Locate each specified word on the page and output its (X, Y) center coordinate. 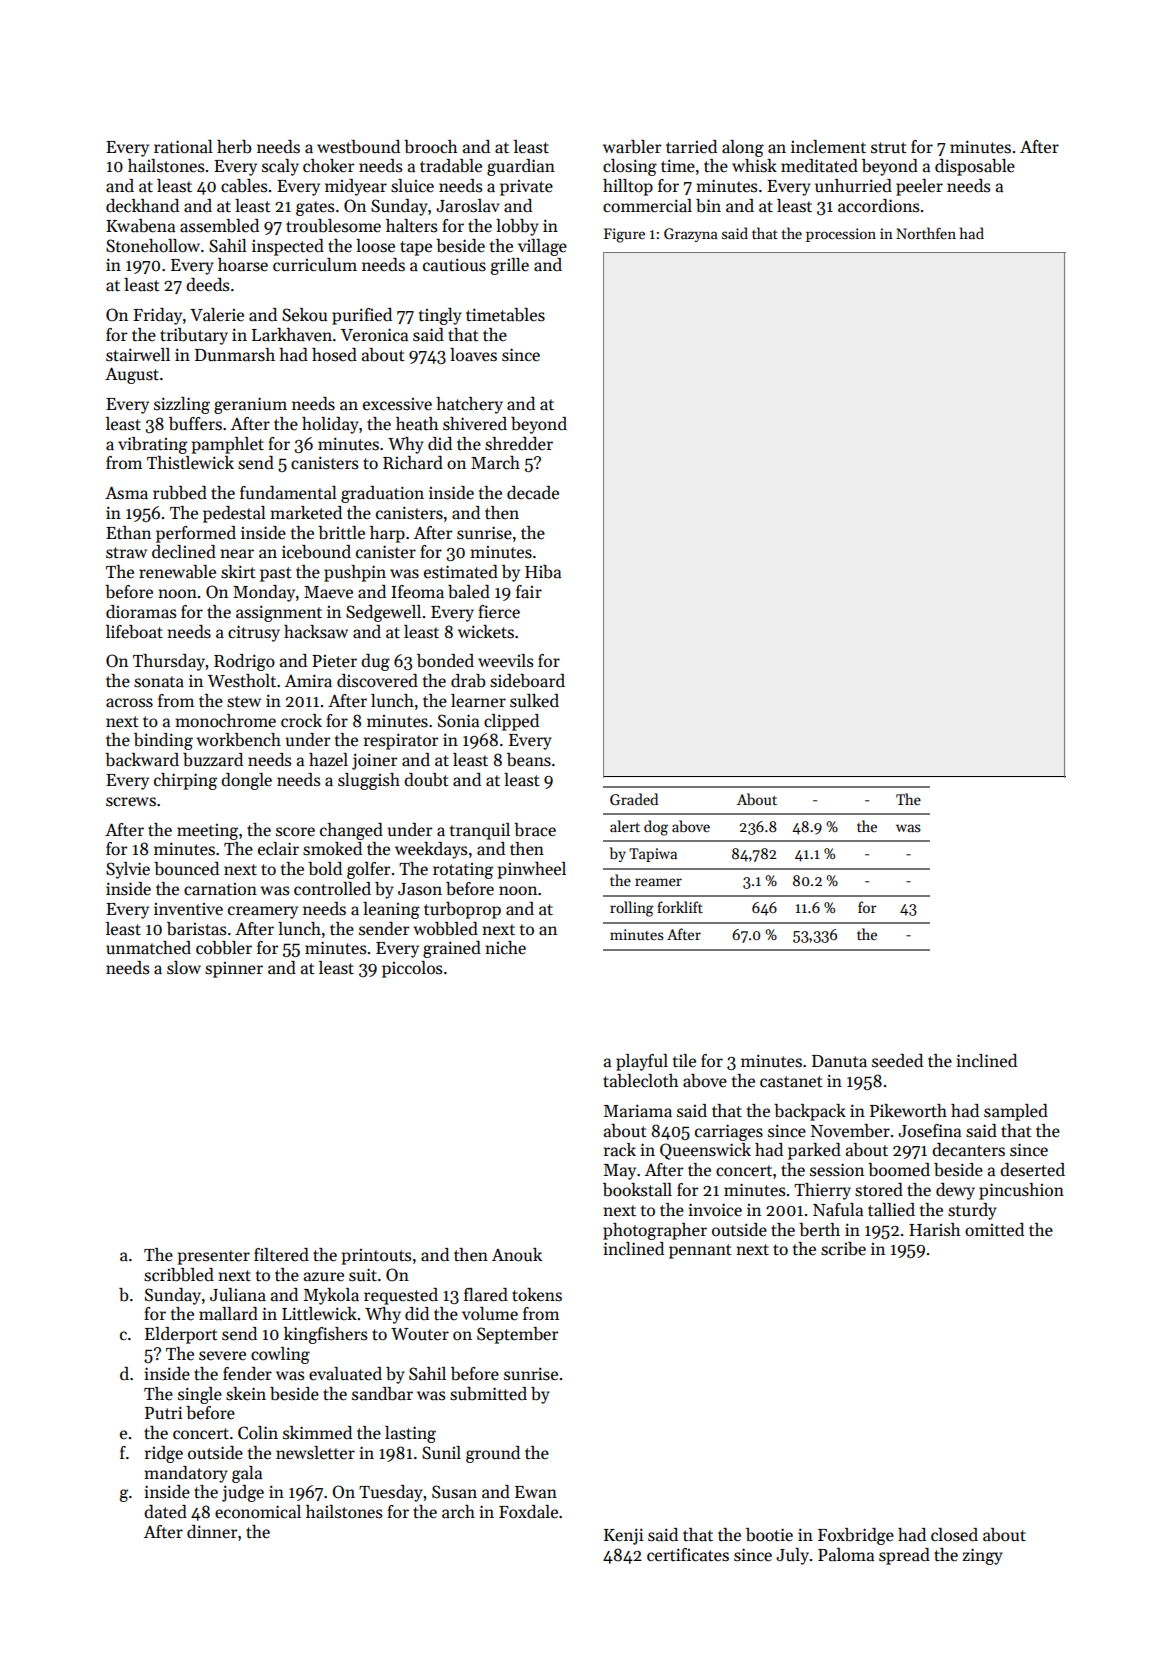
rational (183, 147)
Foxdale (528, 1512)
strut (889, 148)
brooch (431, 147)
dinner (212, 1532)
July (792, 1556)
